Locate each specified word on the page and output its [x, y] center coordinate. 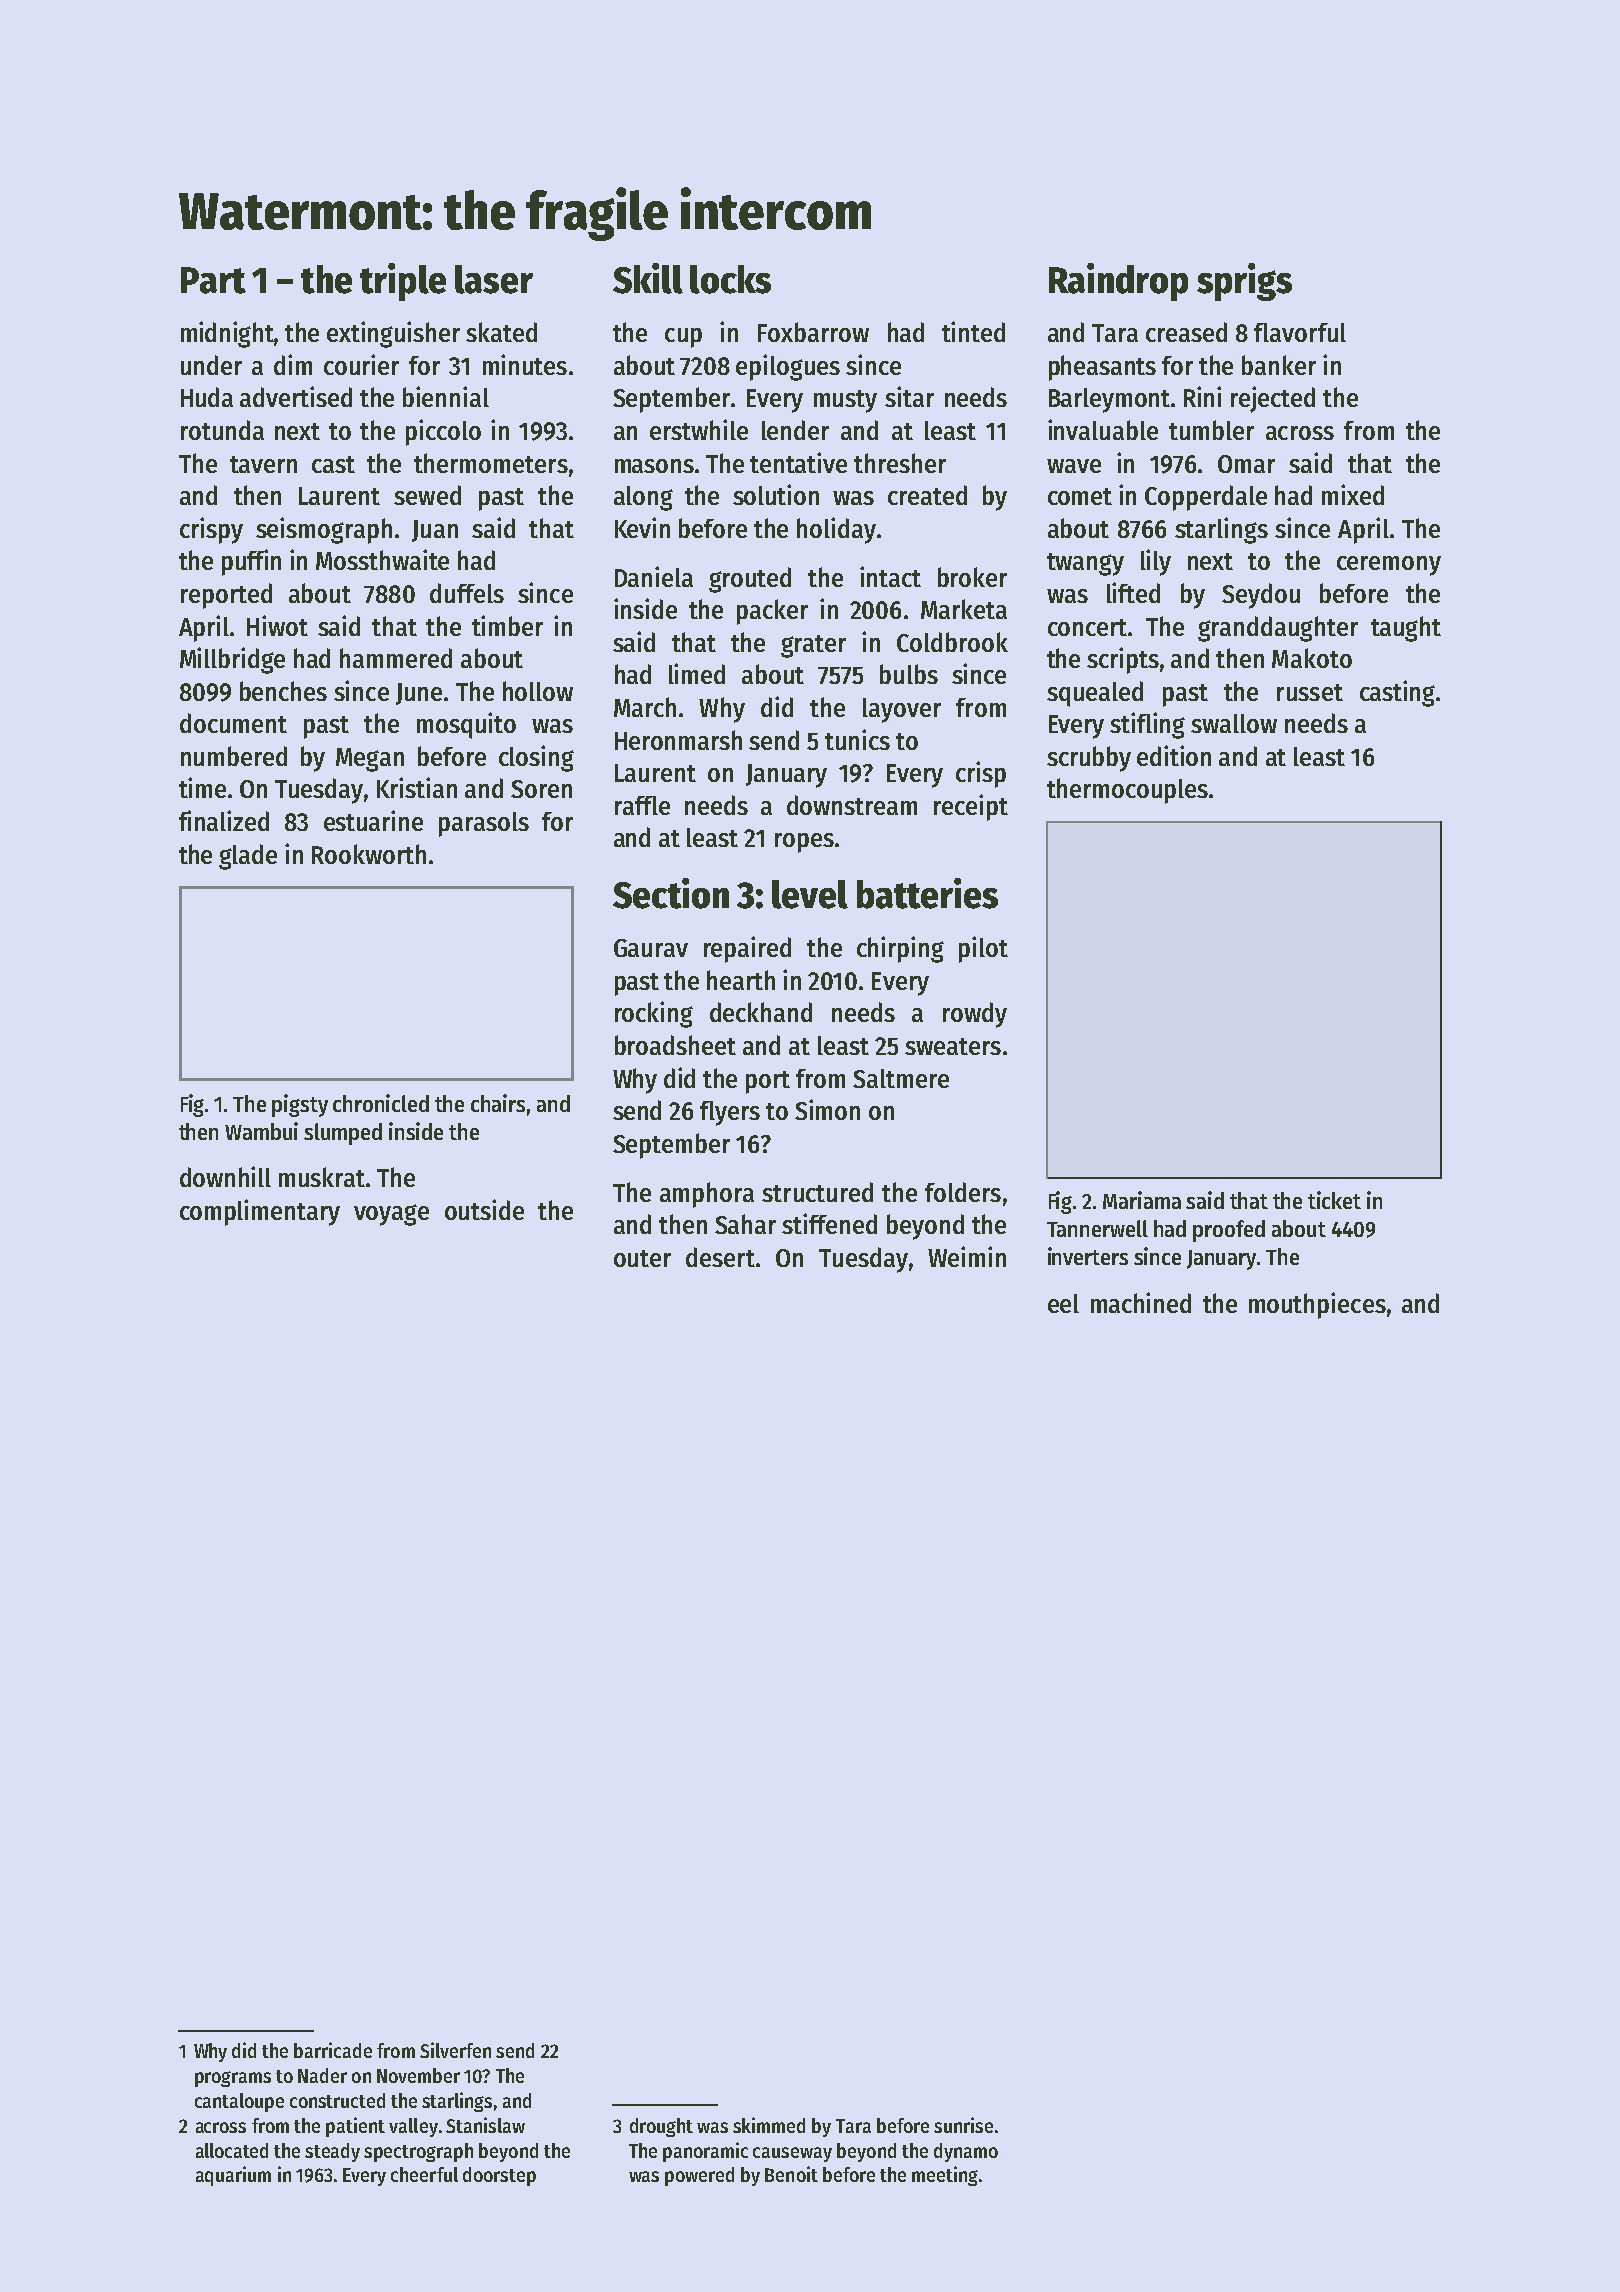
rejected [1273, 399]
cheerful [424, 2174]
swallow [1234, 723]
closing [536, 758]
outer [642, 1258]
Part [213, 280]
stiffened [829, 1223]
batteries [927, 893]
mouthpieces [1317, 1305]
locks [730, 279]
